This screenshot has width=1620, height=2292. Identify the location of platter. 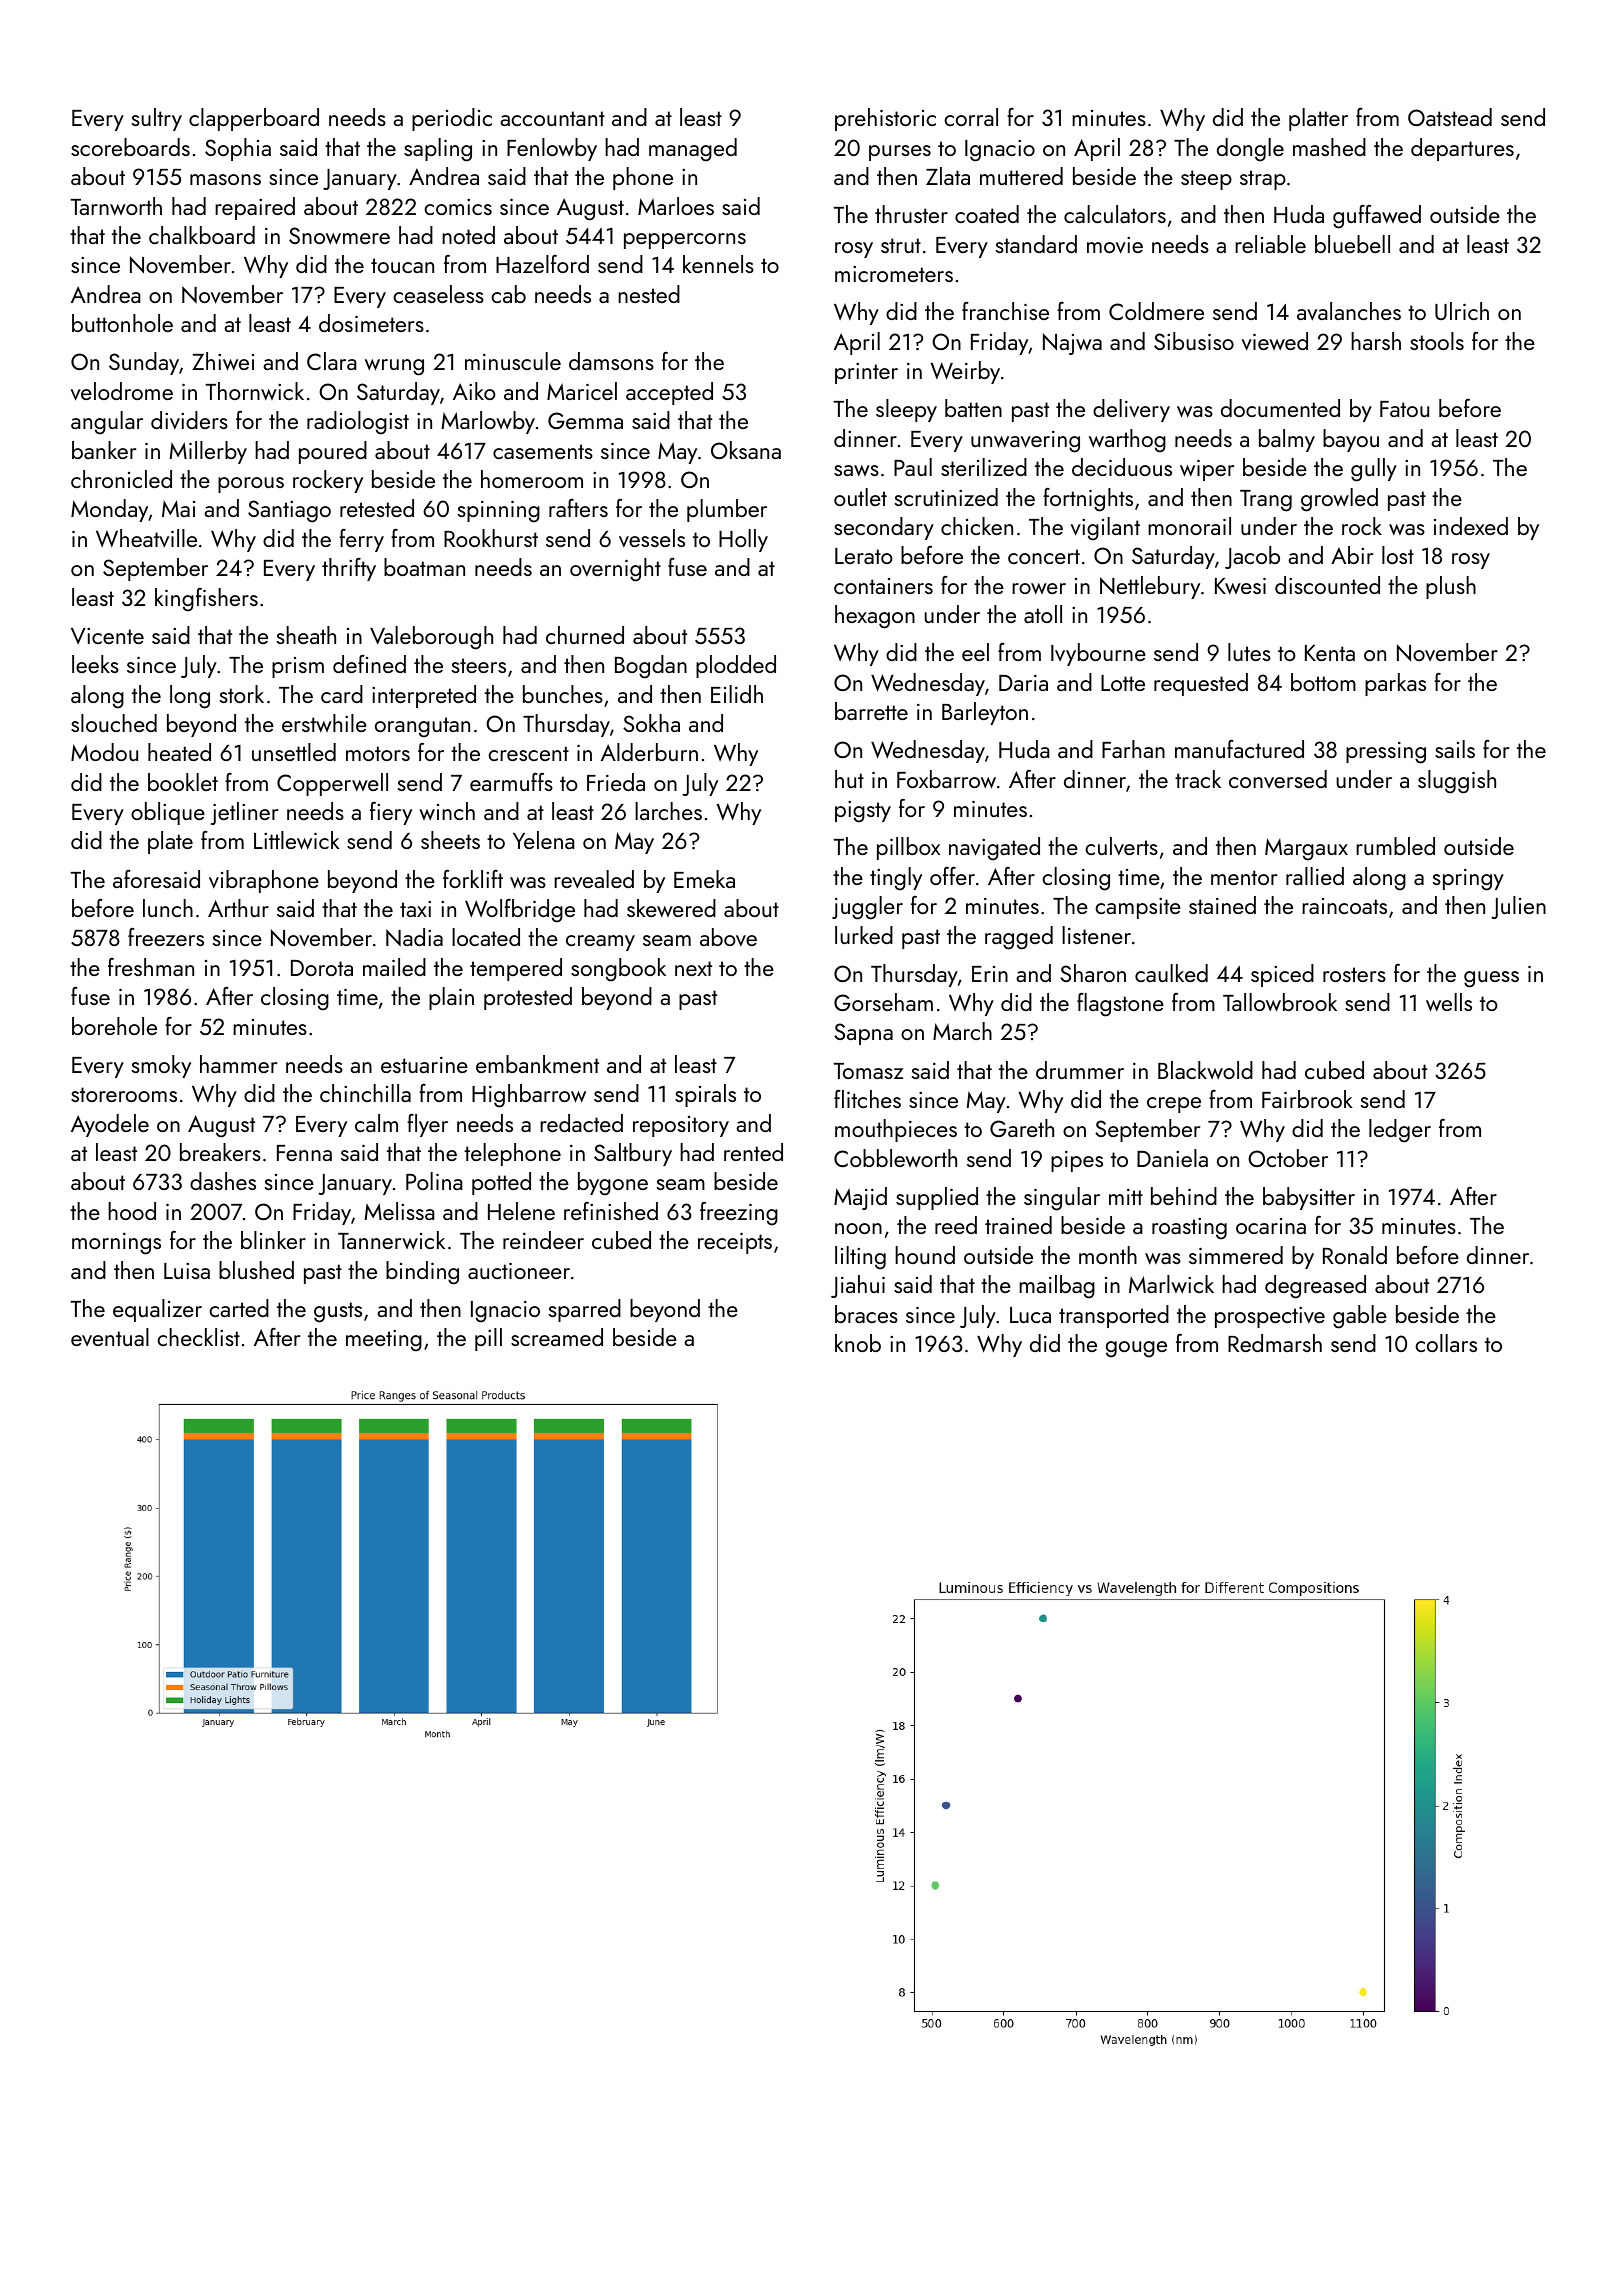
(1318, 119).
